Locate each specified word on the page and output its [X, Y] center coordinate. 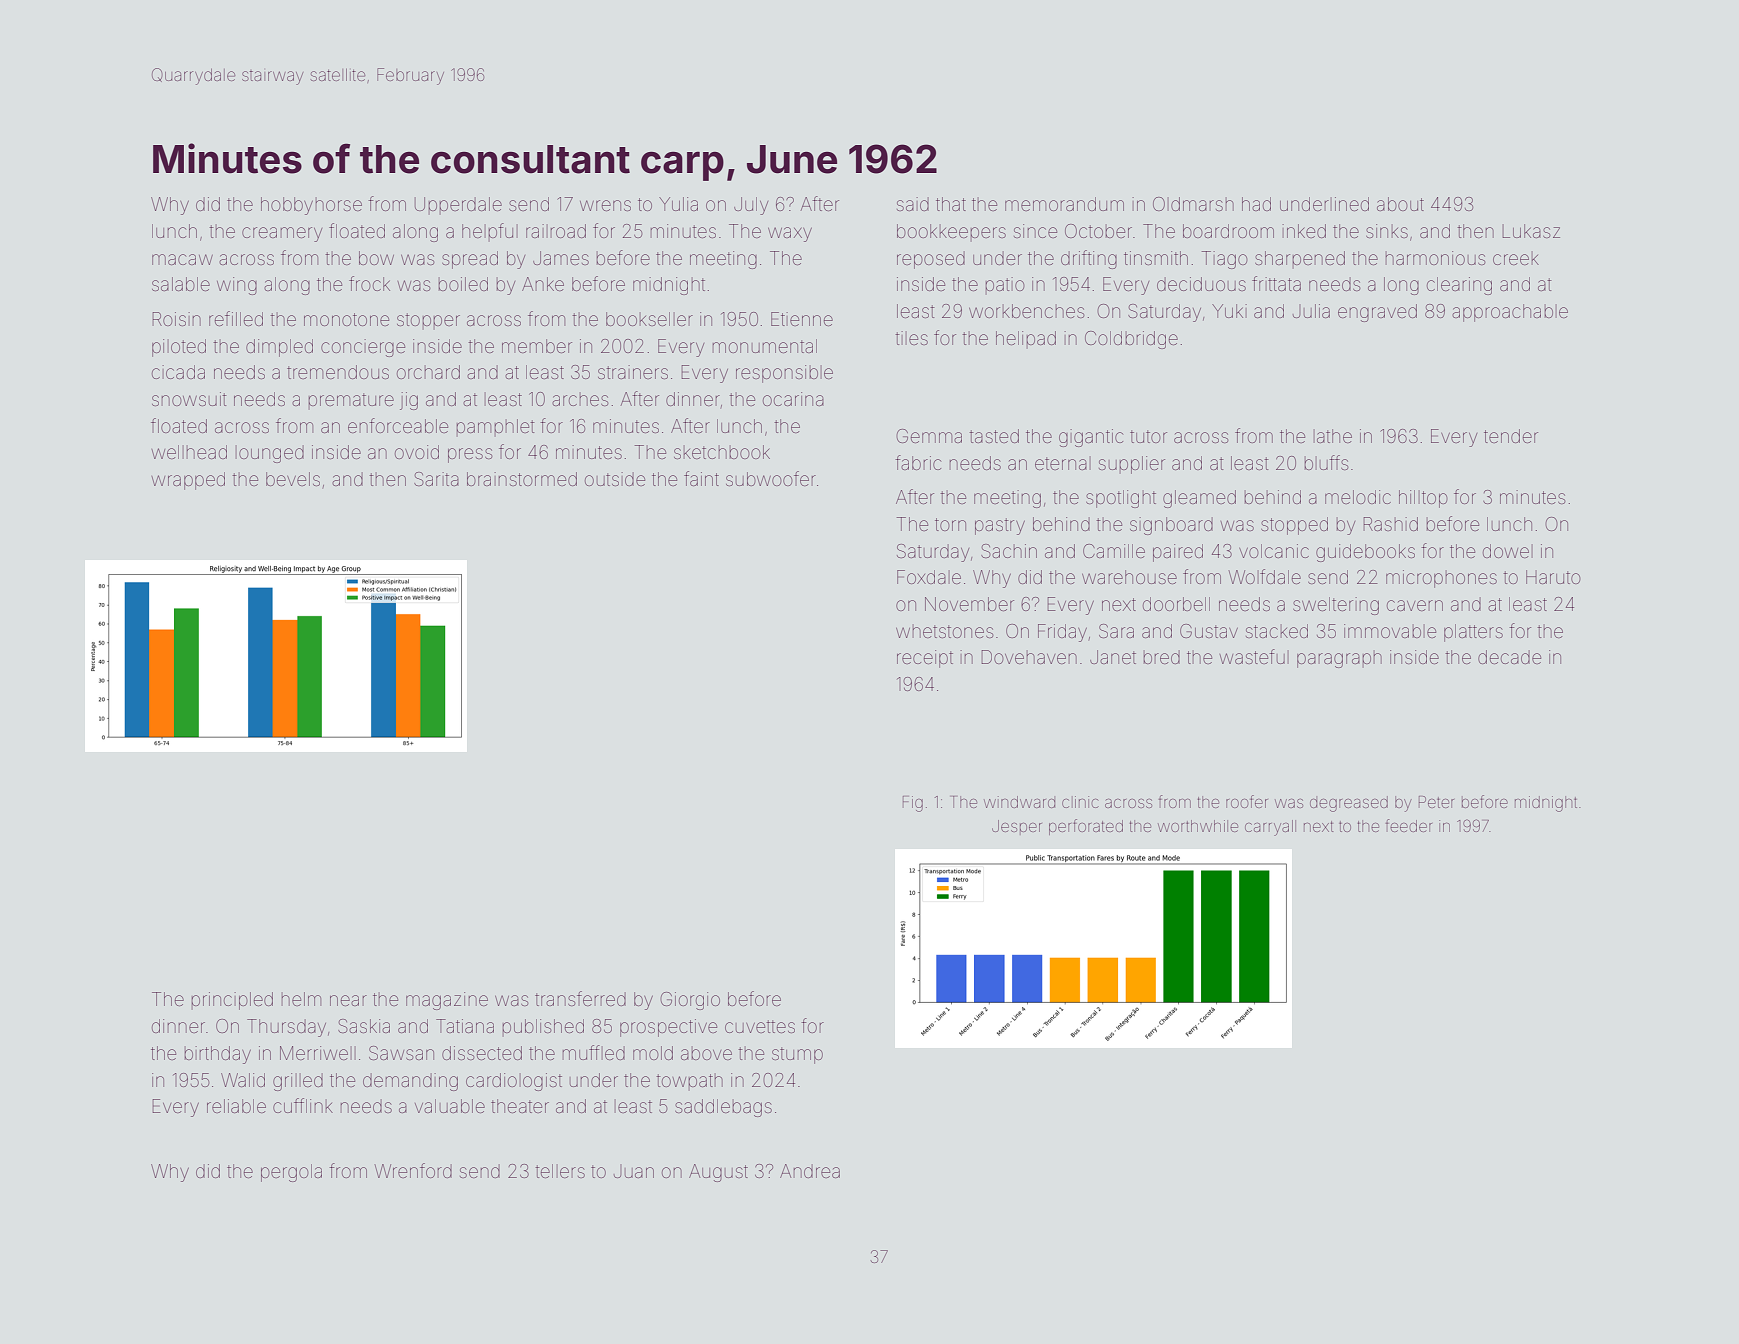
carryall [1270, 828]
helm [301, 999]
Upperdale [458, 205]
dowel [1508, 551]
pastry [1000, 526]
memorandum [1064, 204]
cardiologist [514, 1082]
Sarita [436, 479]
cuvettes [760, 1026]
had [1256, 204]
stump [797, 1055]
